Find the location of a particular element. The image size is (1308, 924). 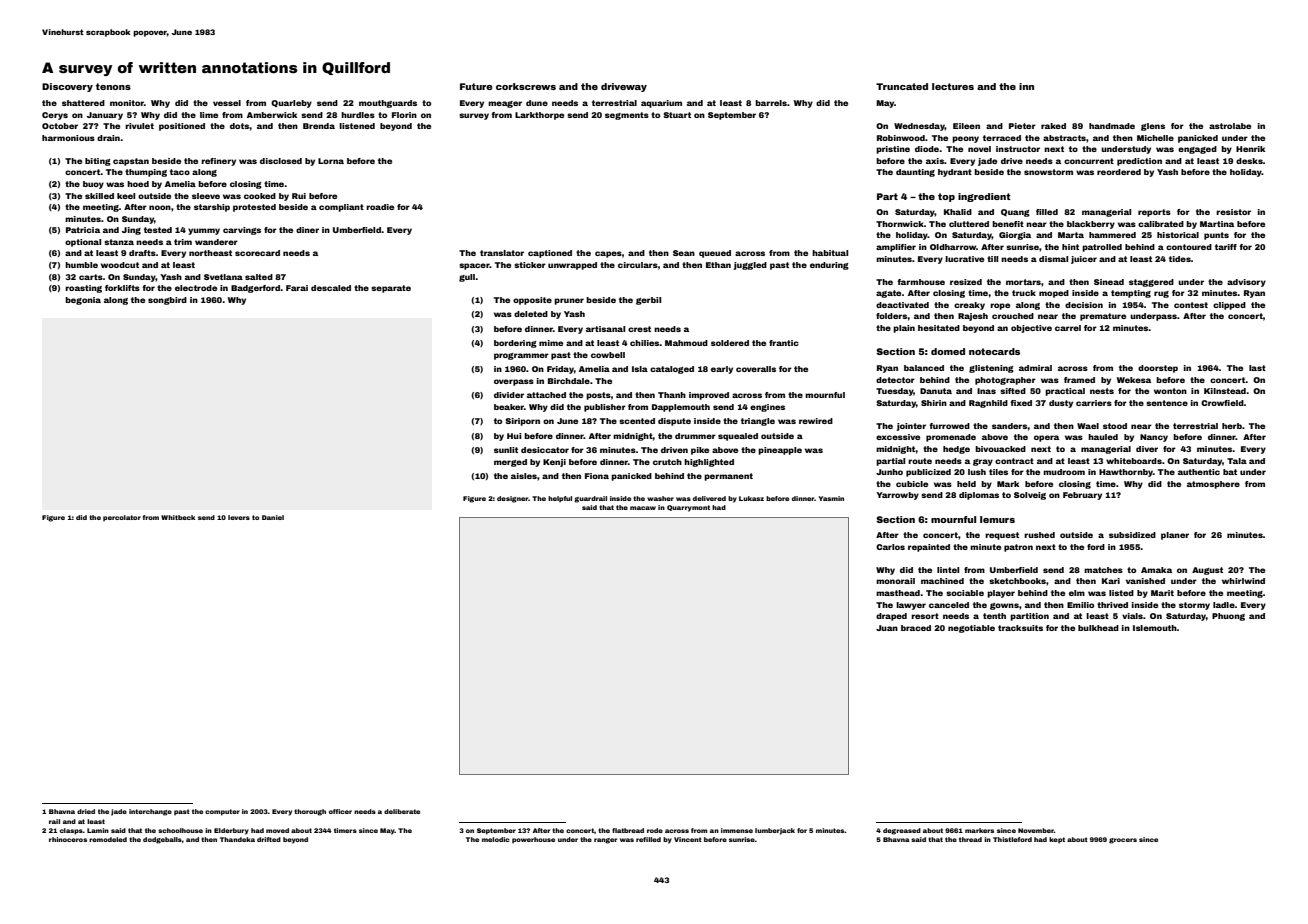

Juan is located at coordinates (887, 628).
